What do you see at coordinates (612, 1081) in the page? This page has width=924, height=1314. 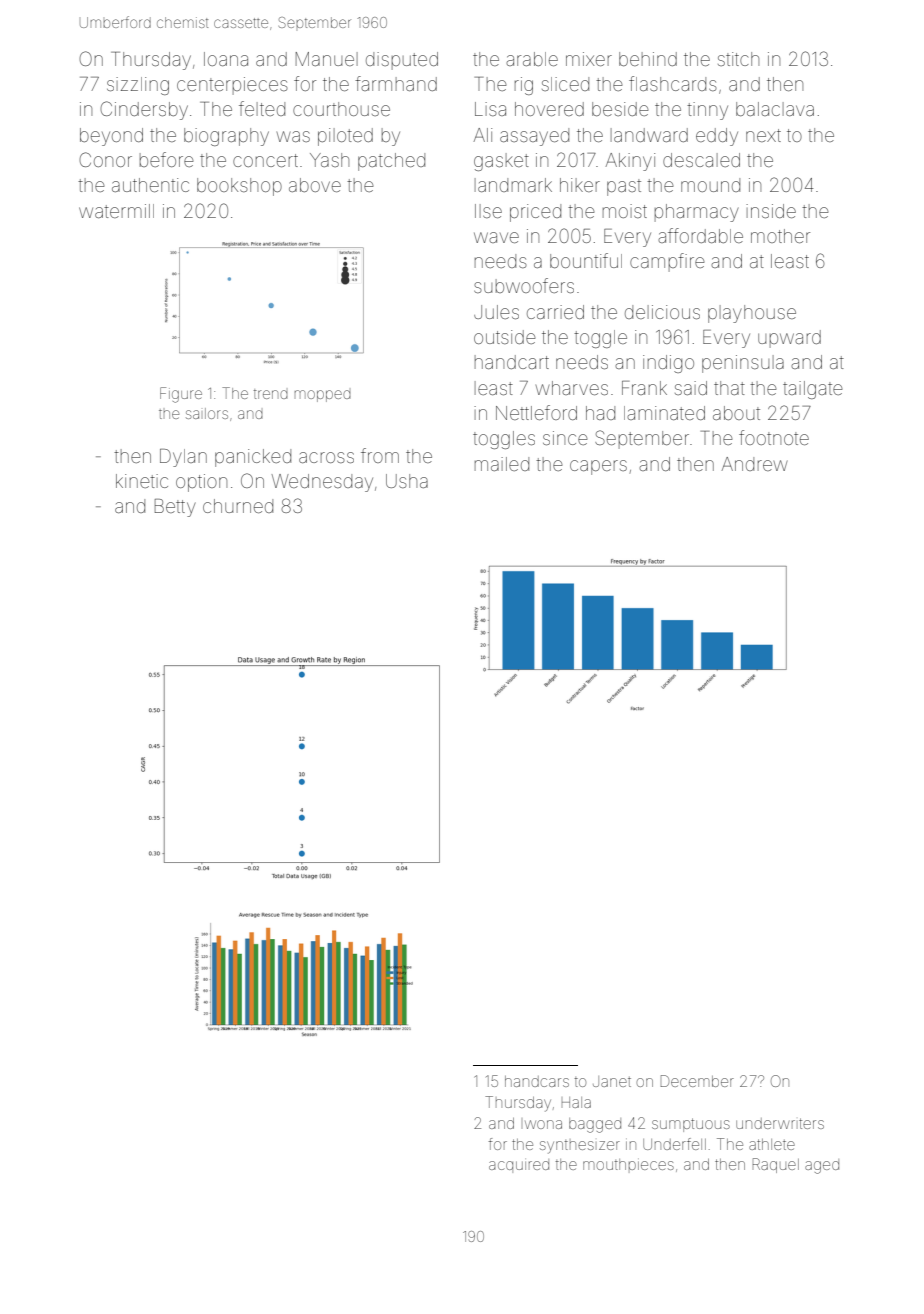 I see `Janet` at bounding box center [612, 1081].
